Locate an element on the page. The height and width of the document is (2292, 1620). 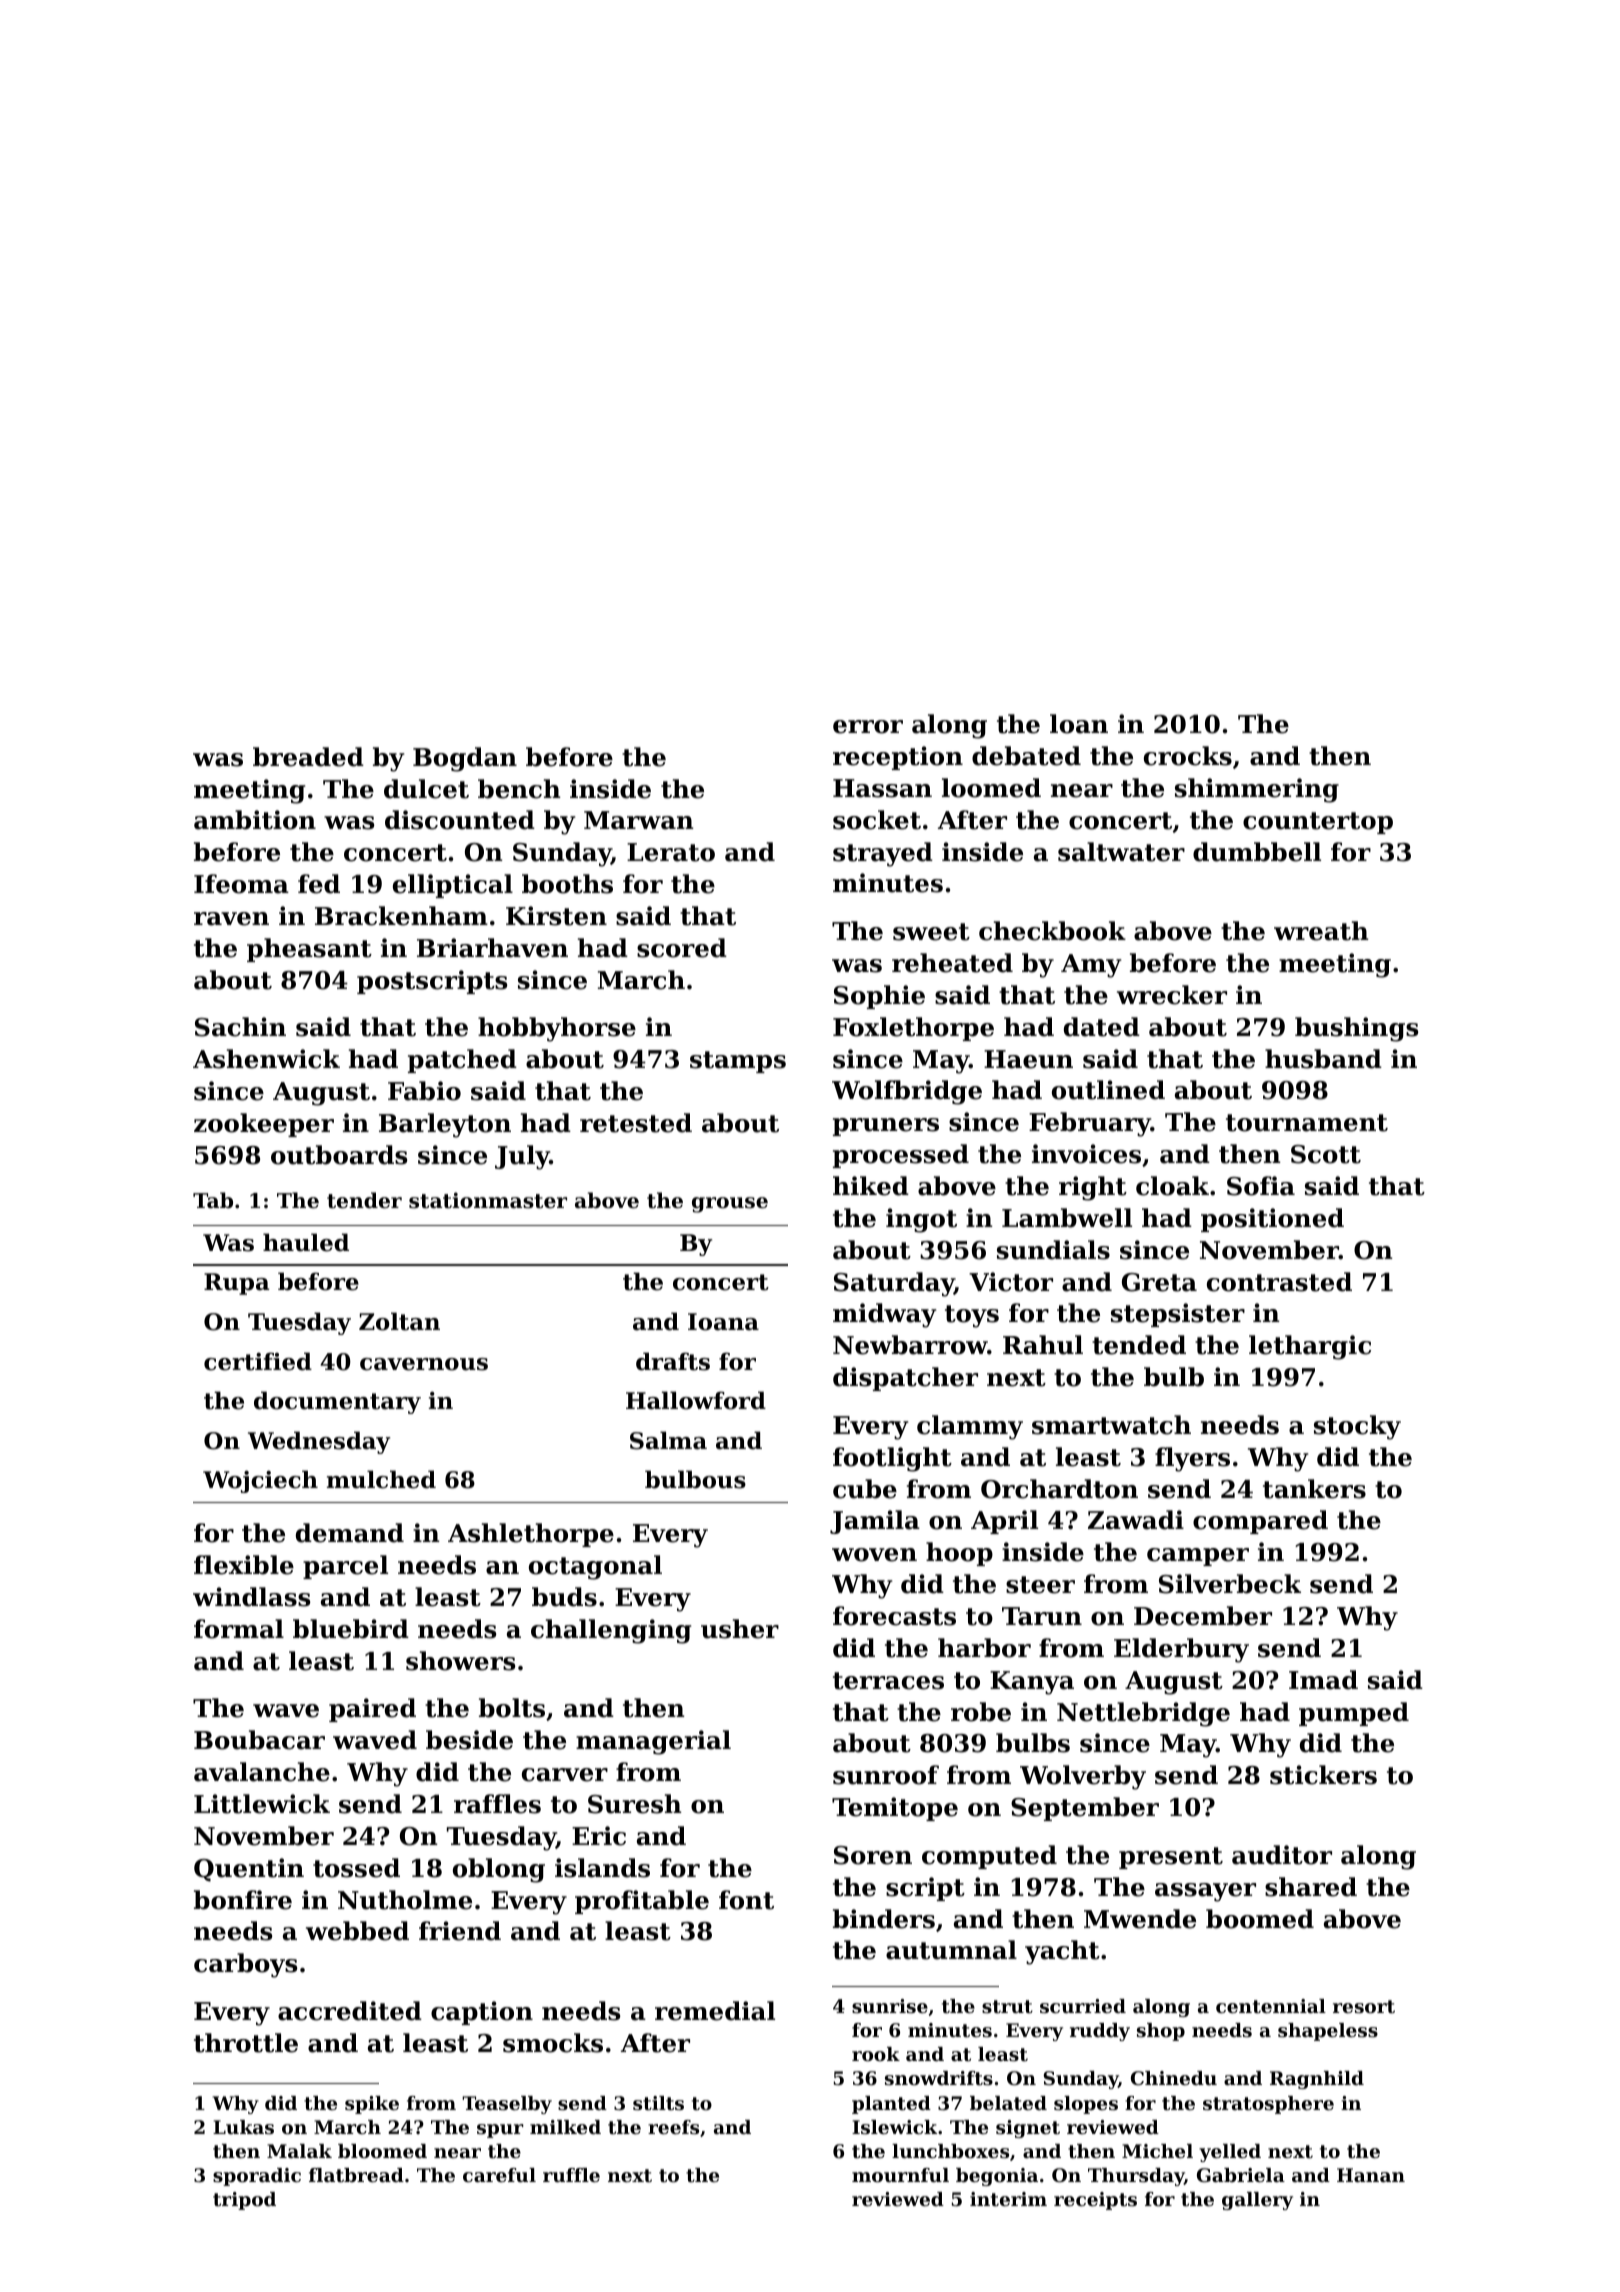
reheated is located at coordinates (952, 963).
